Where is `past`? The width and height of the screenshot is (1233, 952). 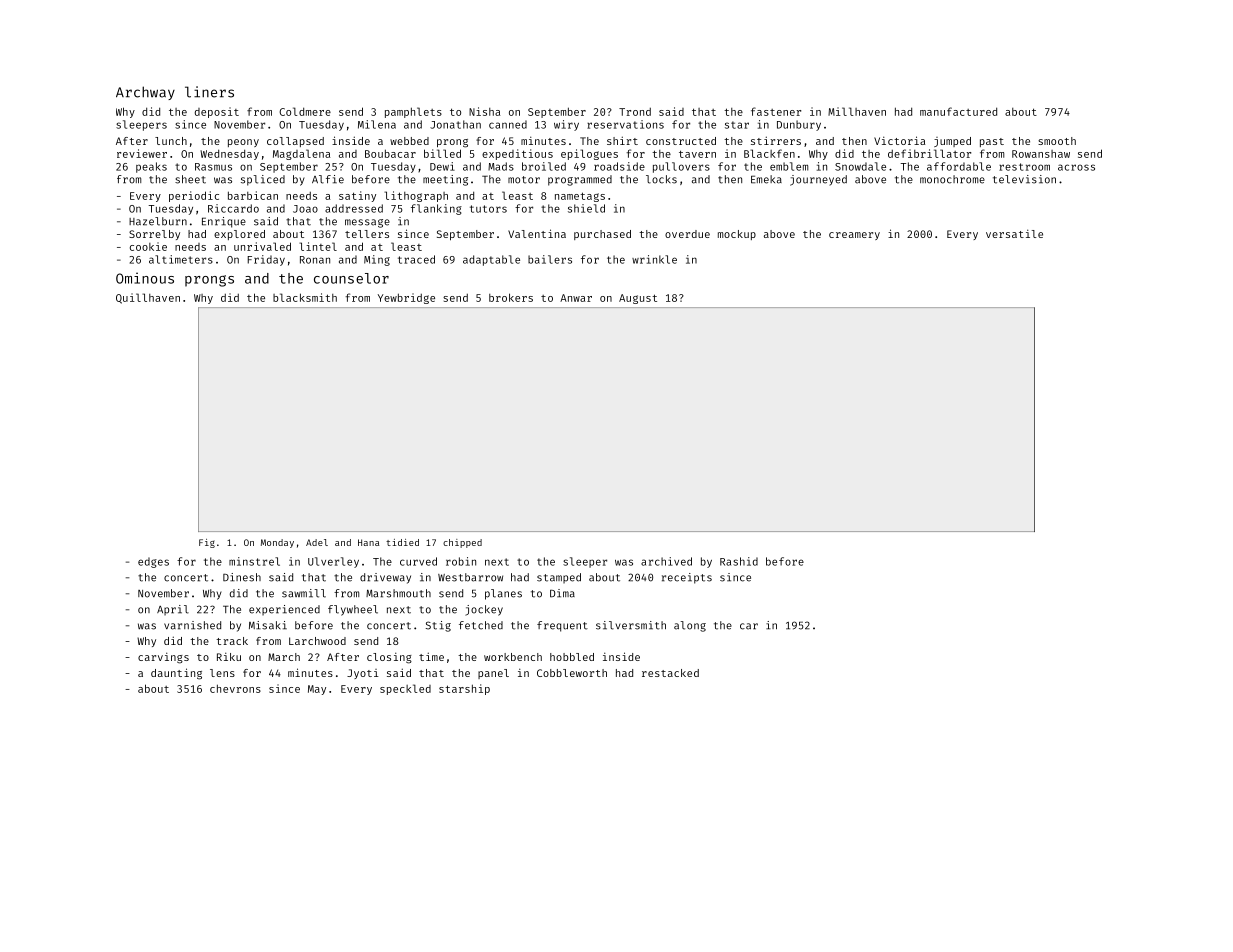
past is located at coordinates (992, 142).
